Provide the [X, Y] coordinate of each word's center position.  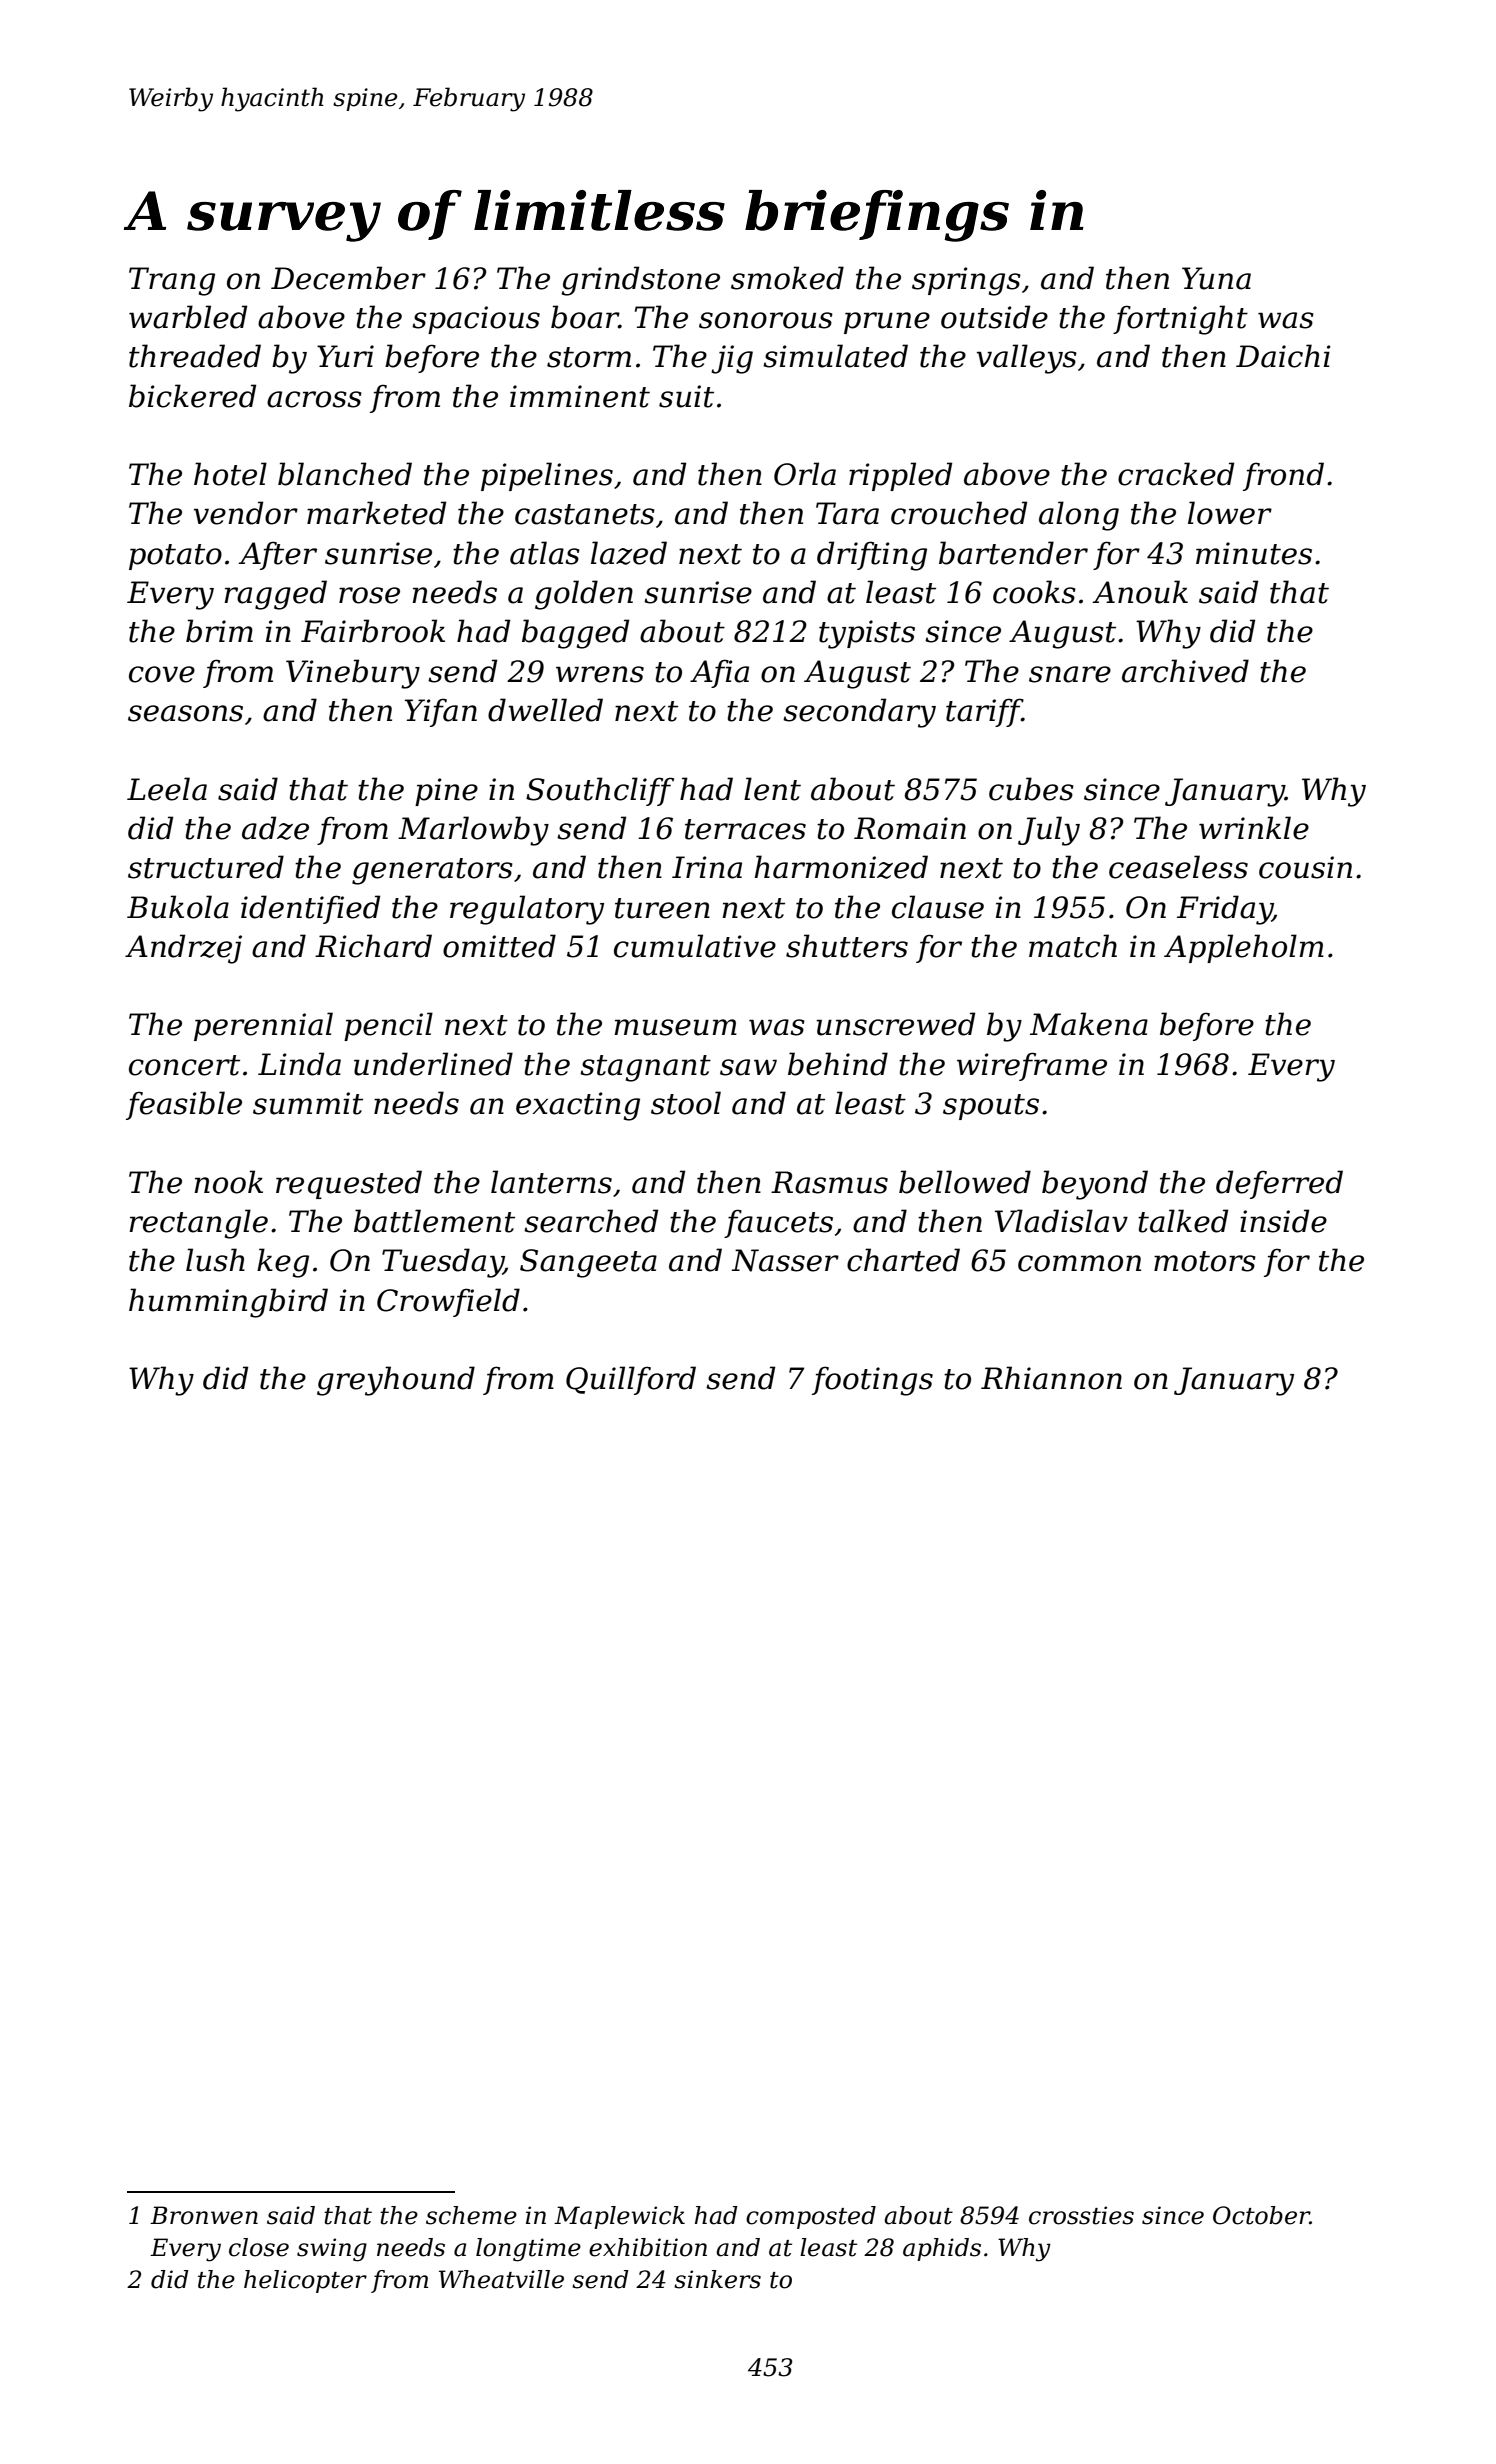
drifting [872, 556]
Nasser [785, 1260]
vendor [246, 513]
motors [1205, 1261]
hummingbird [228, 1303]
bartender [1013, 553]
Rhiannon [1051, 1378]
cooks [1034, 592]
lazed [629, 553]
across [314, 399]
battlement [434, 1221]
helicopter [305, 2281]
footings [872, 1381]
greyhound [396, 1381]
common [1079, 1263]
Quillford [631, 1380]
